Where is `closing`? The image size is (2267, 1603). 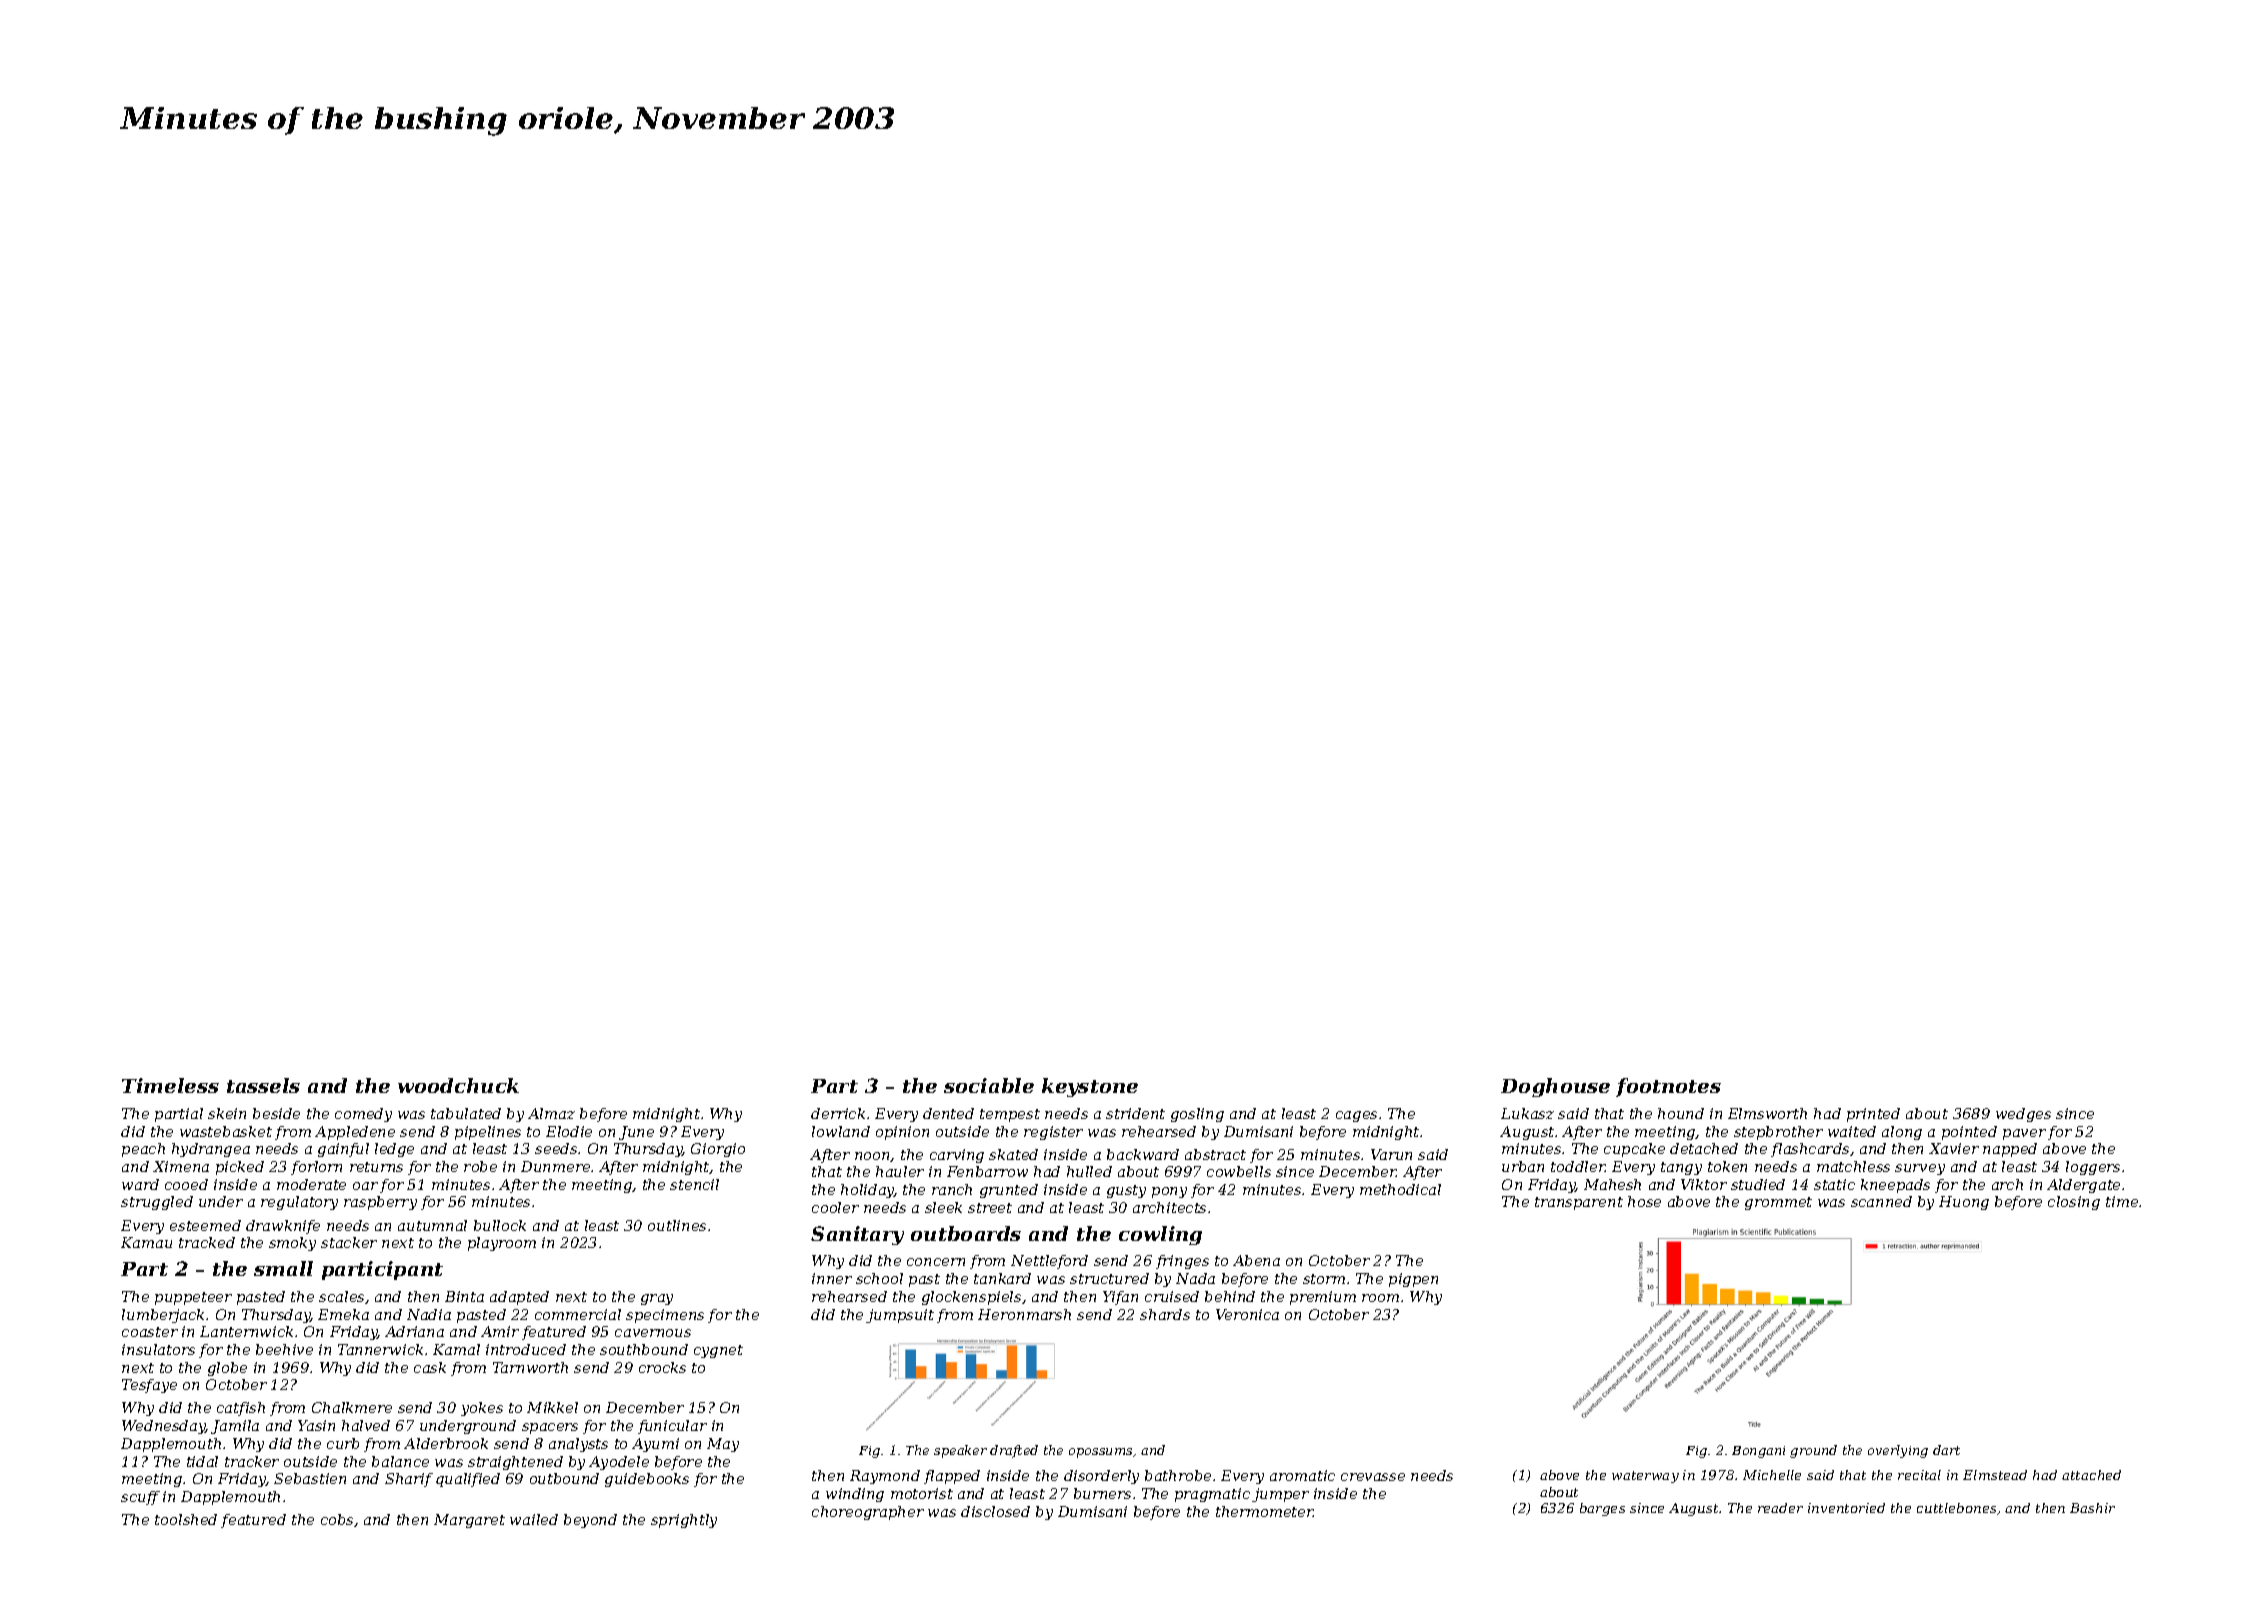 closing is located at coordinates (2074, 1203).
